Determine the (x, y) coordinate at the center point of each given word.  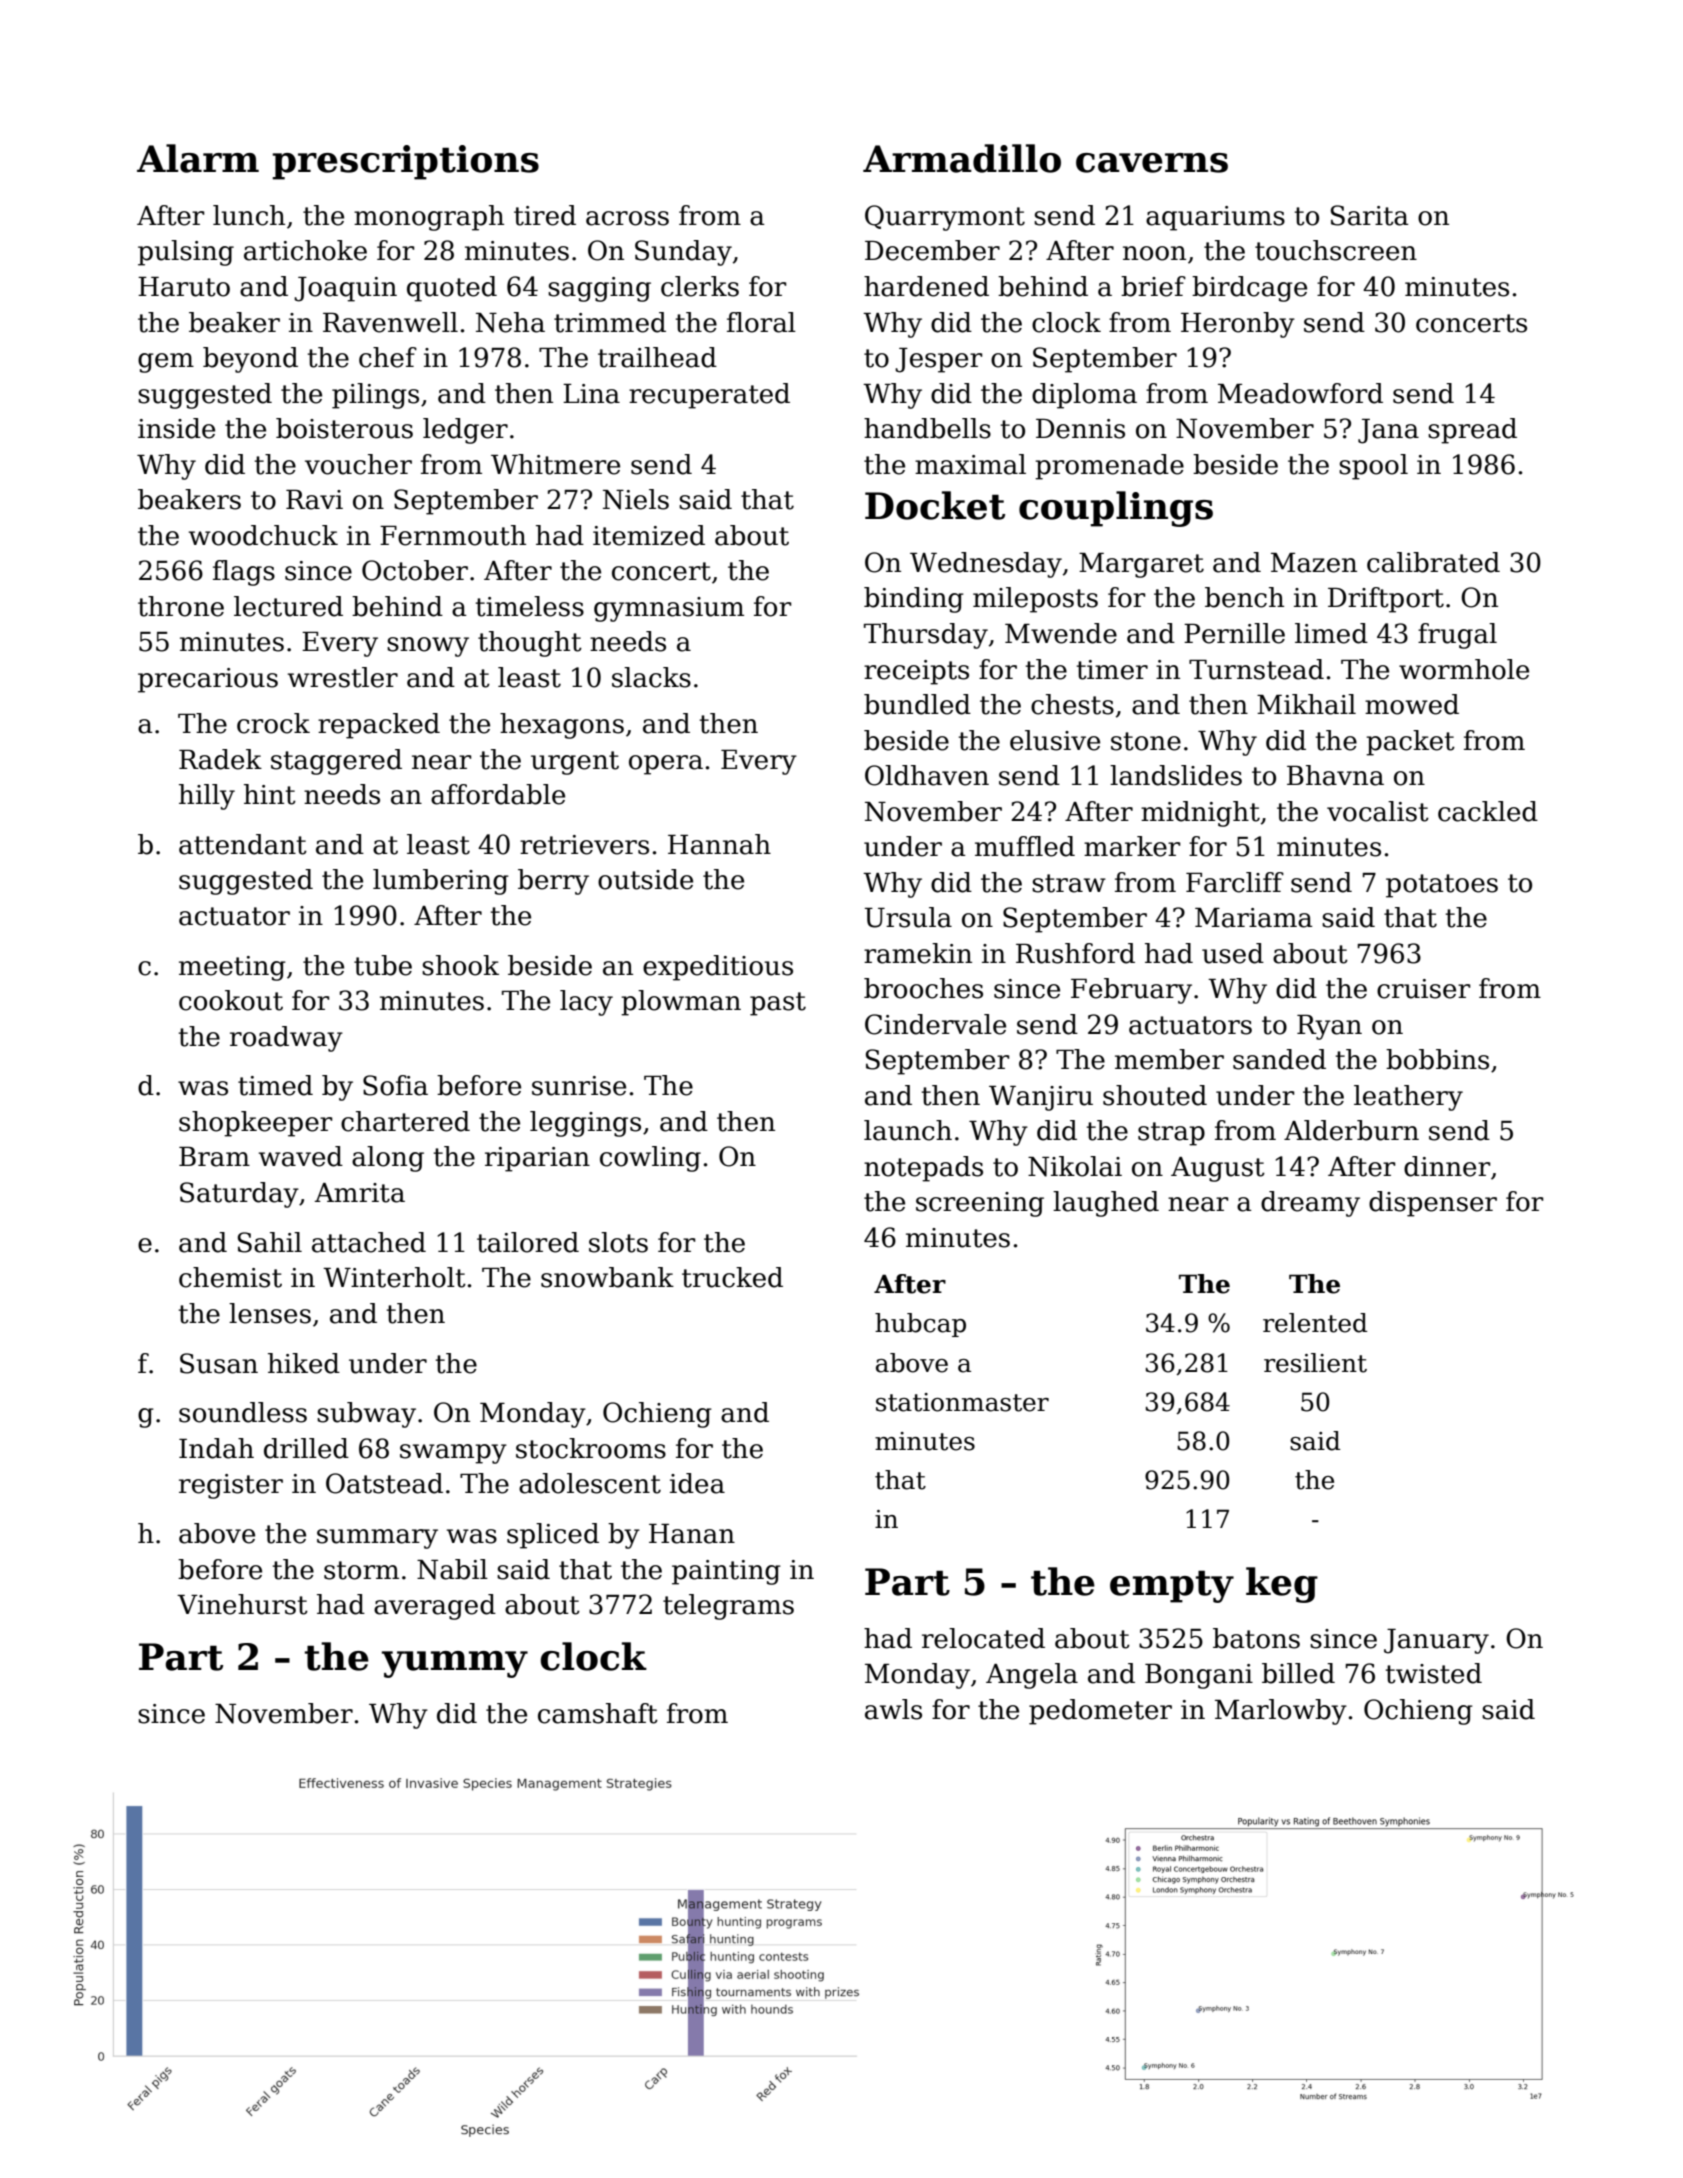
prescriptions (405, 162)
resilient (1315, 1363)
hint (270, 794)
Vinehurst (242, 1604)
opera (666, 765)
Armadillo (962, 158)
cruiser (1424, 989)
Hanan (692, 1534)
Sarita (1370, 215)
